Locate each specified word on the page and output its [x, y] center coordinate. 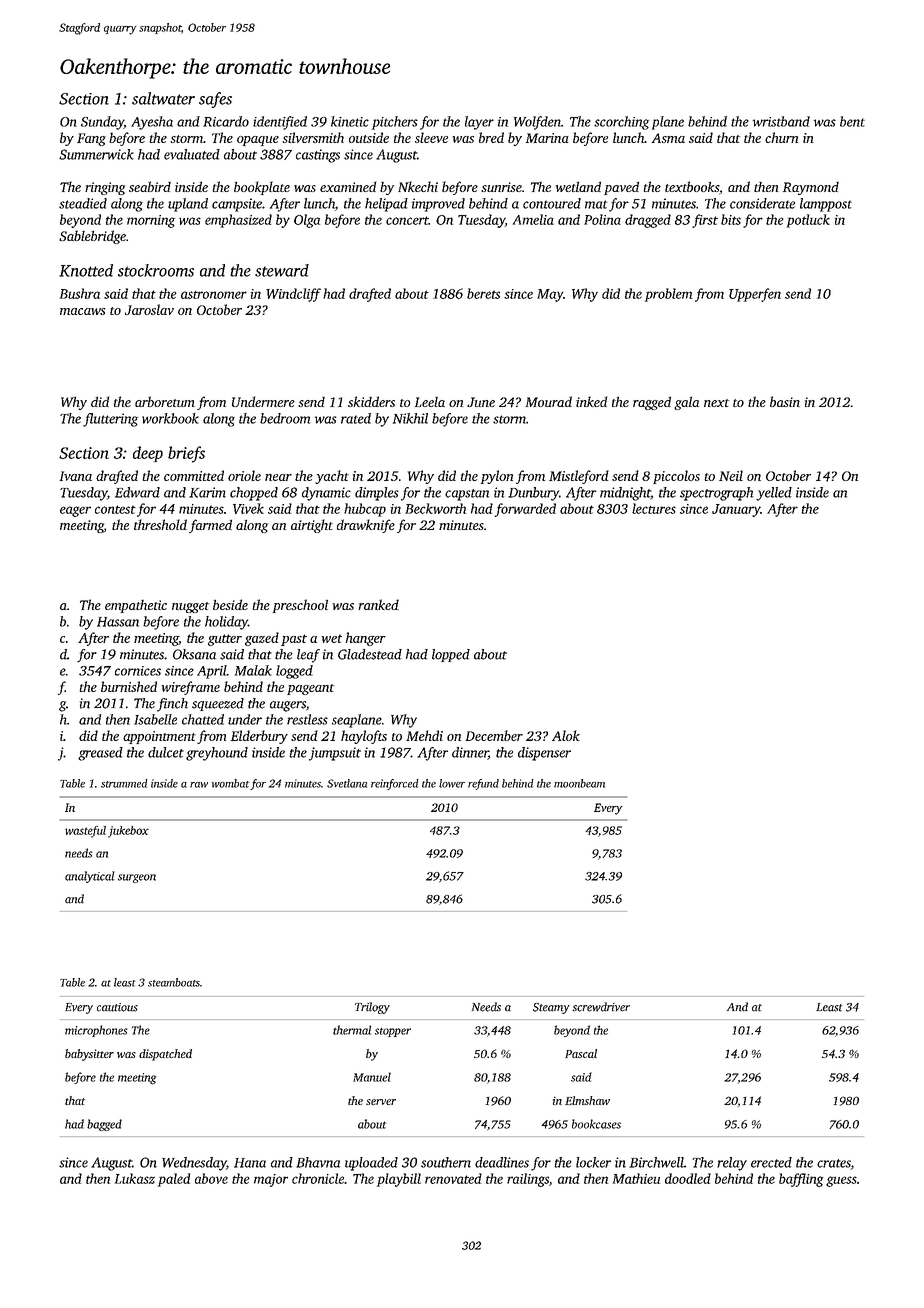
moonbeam [579, 783]
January [736, 510]
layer [479, 123]
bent [852, 121]
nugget [190, 607]
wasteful [85, 832]
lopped [451, 655]
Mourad [549, 401]
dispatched [165, 1055]
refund [483, 784]
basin [785, 401]
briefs [186, 454]
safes [215, 100]
